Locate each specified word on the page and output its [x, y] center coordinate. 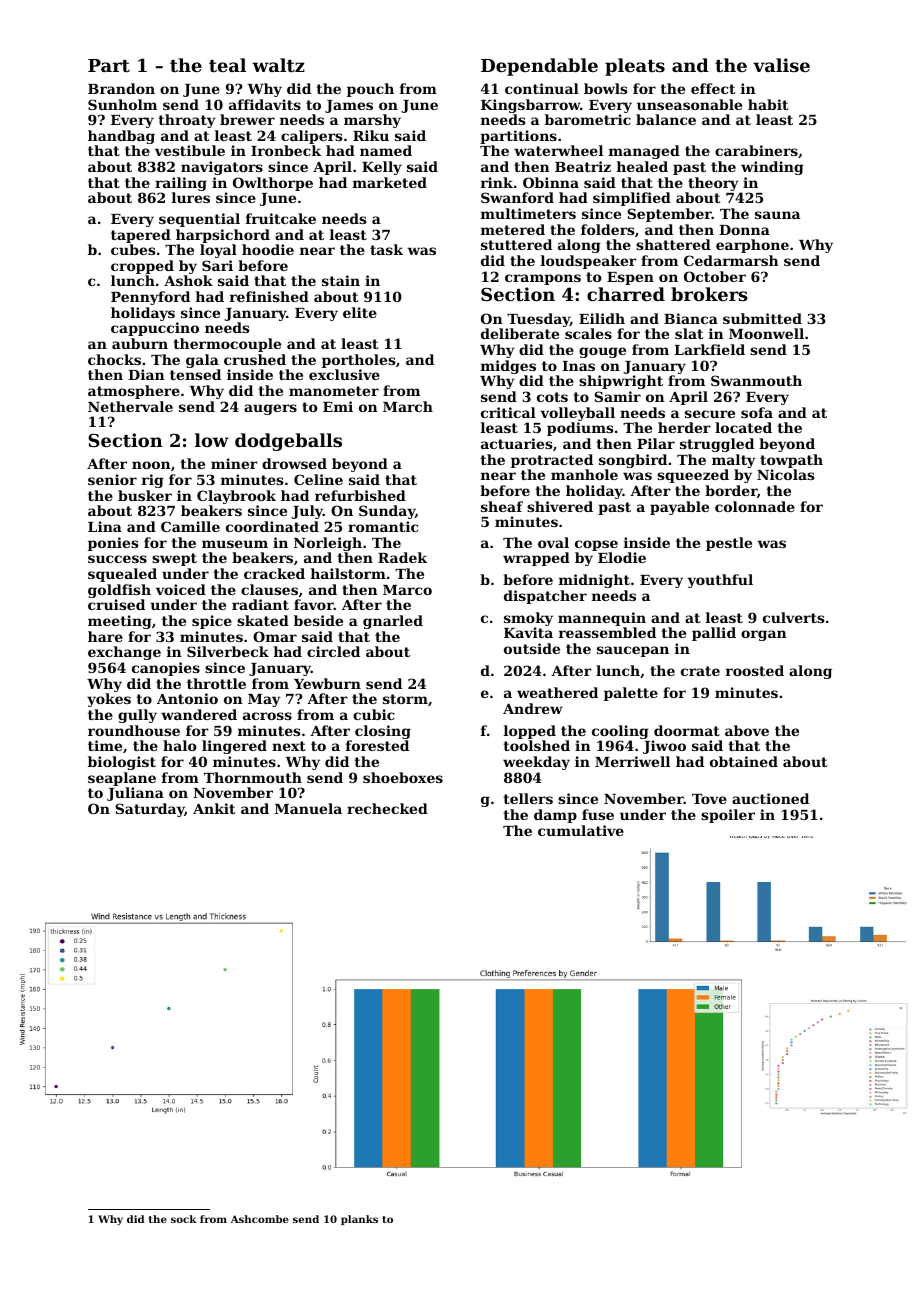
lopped [530, 732]
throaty [187, 121]
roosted [755, 670]
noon [151, 465]
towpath [791, 461]
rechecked [387, 808]
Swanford [517, 197]
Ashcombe [260, 1219]
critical [508, 412]
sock [184, 1219]
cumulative [581, 830]
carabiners [756, 150]
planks [359, 1220]
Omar [275, 636]
